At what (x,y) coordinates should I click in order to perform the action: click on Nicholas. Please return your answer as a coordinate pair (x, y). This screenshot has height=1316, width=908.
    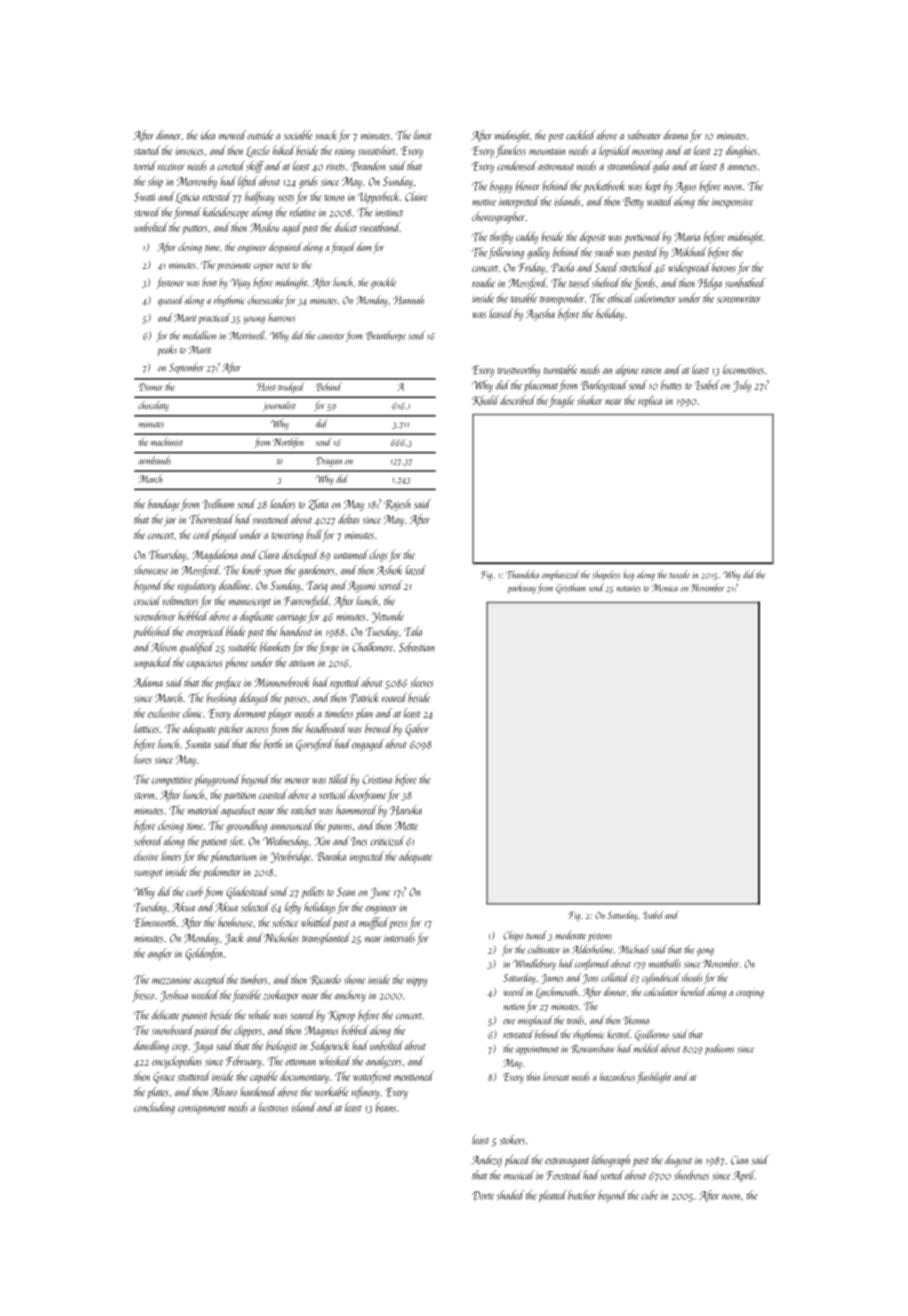
    Looking at the image, I should click on (281, 938).
